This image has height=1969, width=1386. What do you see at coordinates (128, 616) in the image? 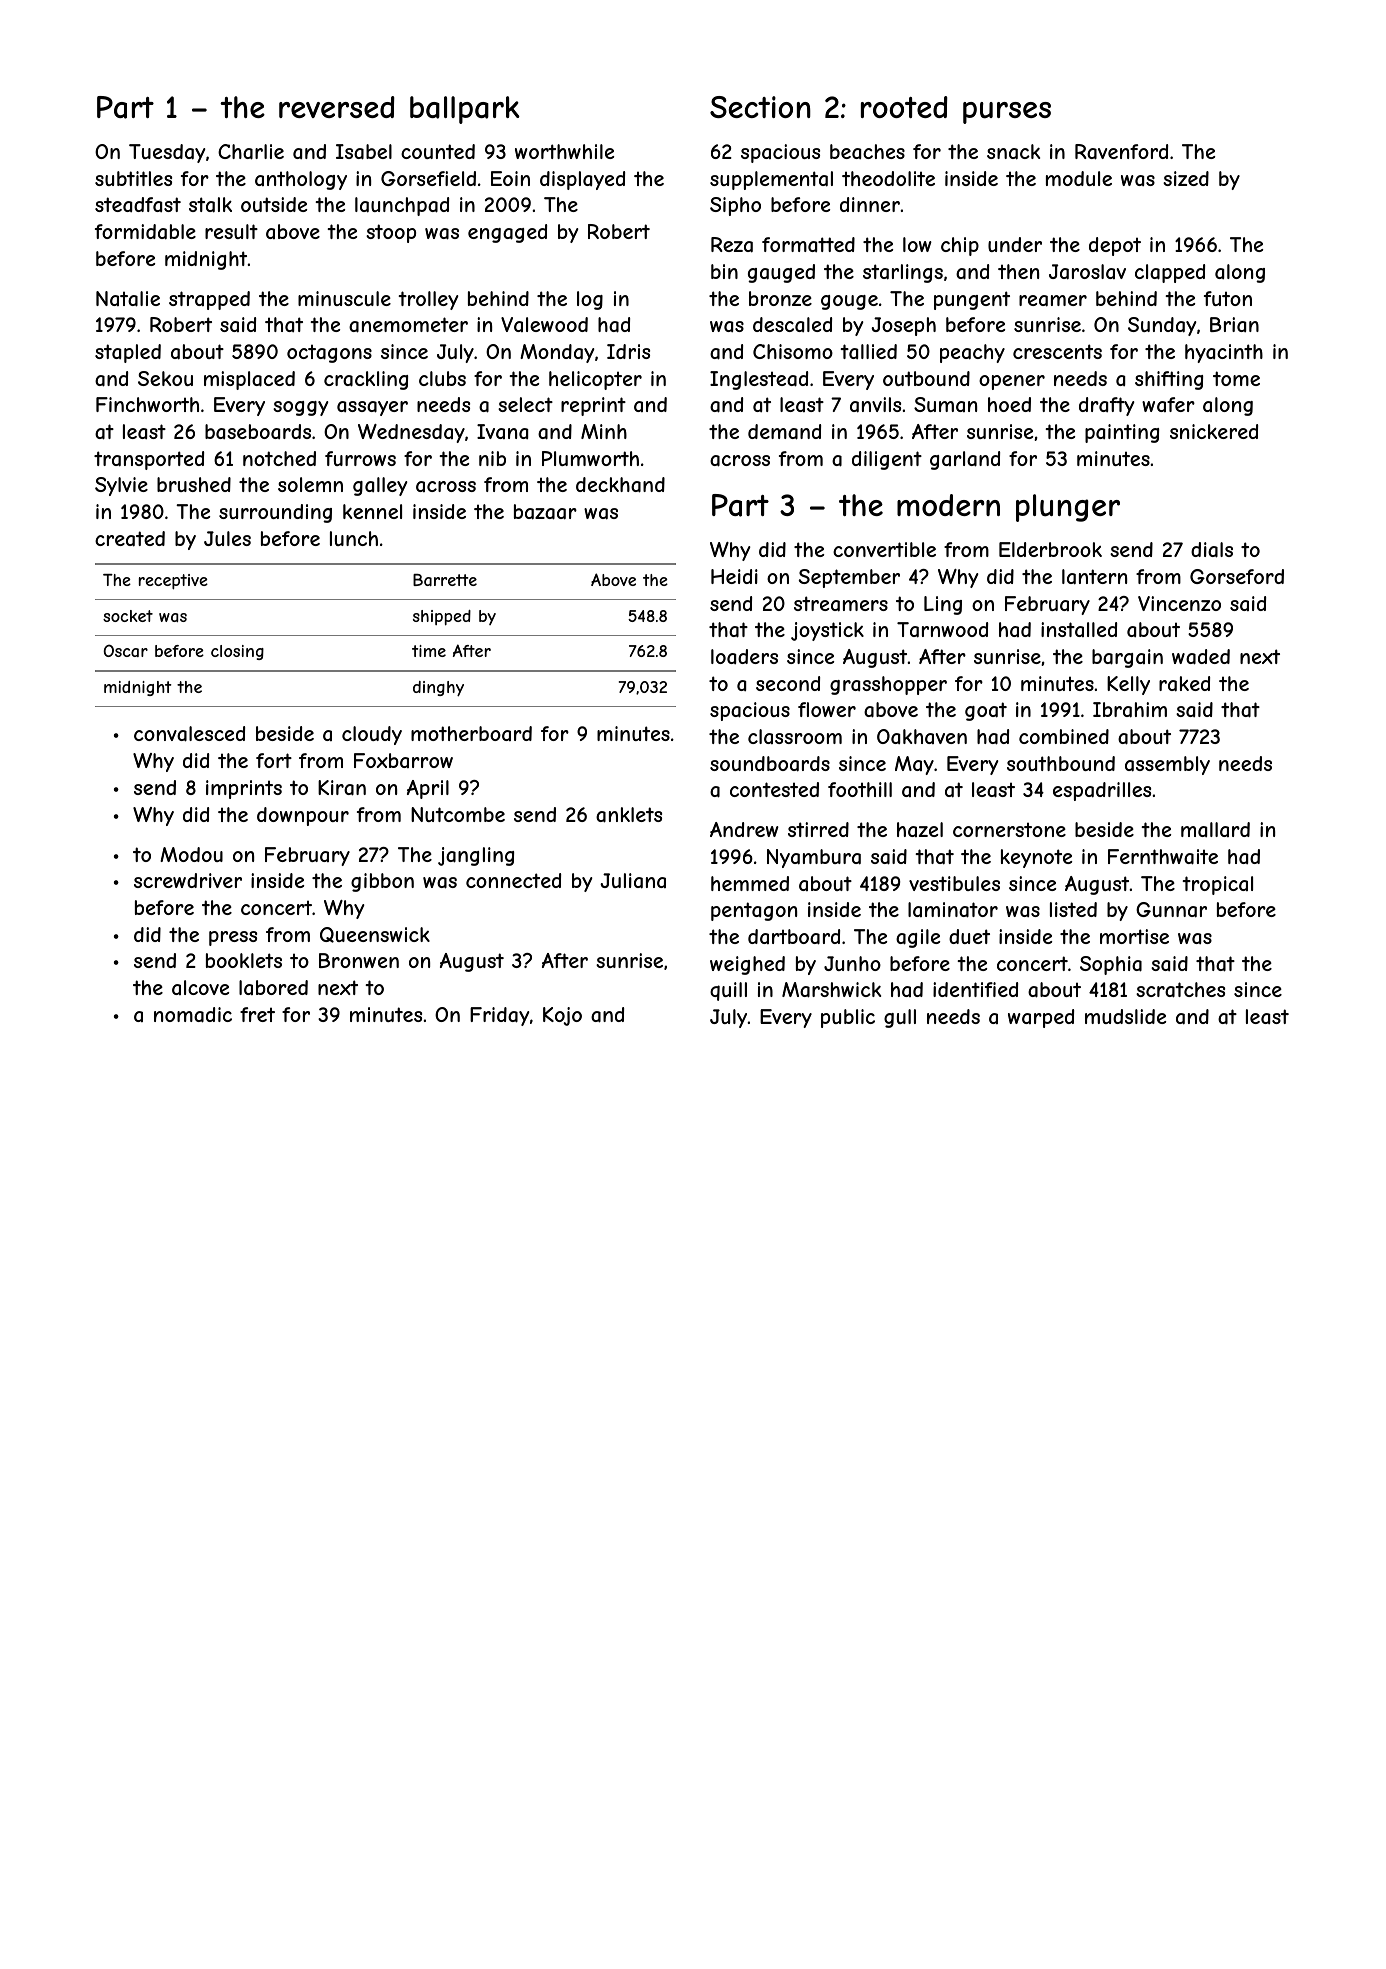
I see `socket` at bounding box center [128, 616].
